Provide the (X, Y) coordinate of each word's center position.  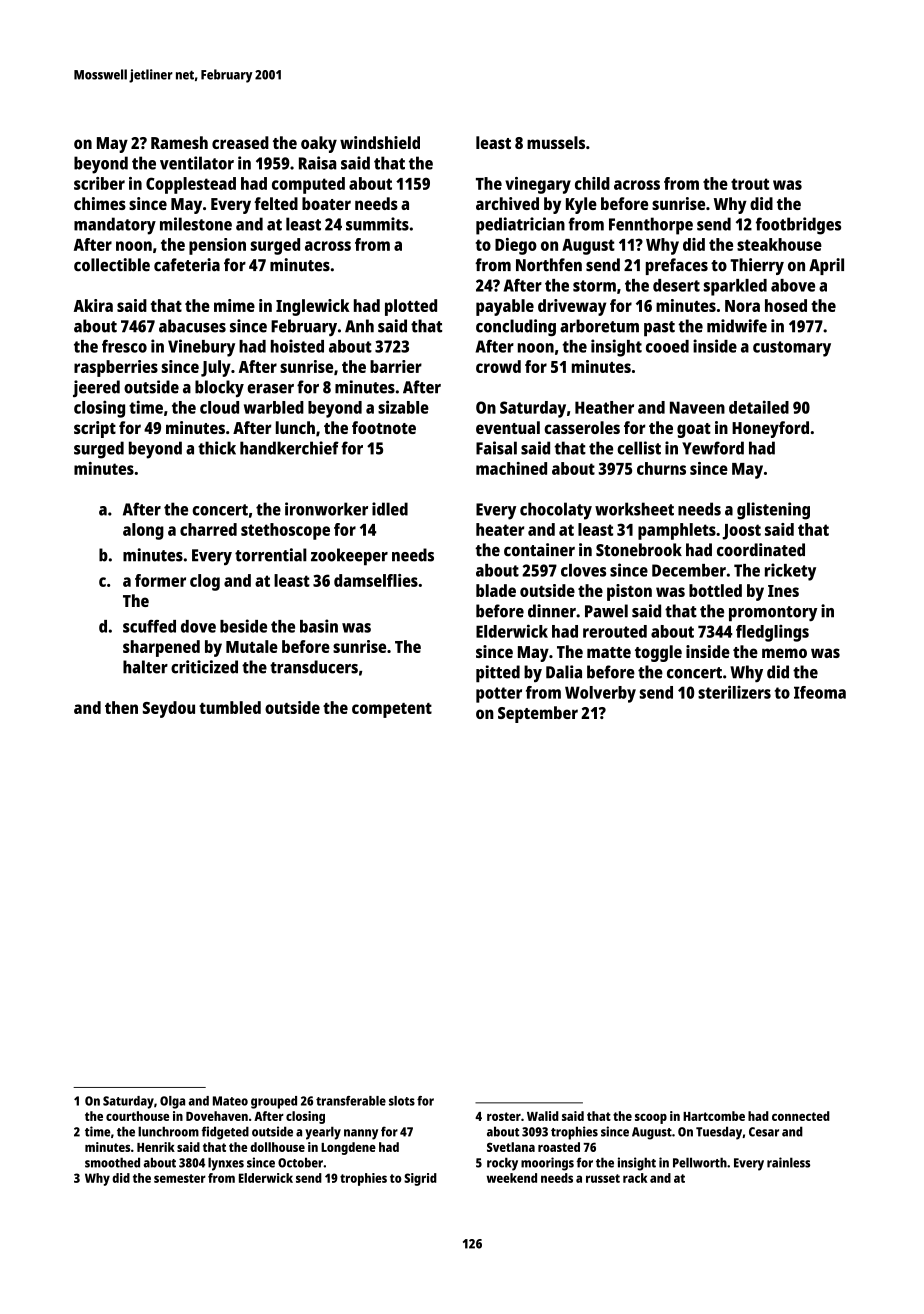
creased (240, 142)
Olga (172, 1102)
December (689, 570)
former (160, 580)
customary (792, 349)
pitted (498, 674)
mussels (556, 142)
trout (750, 184)
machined (511, 468)
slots (402, 1101)
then (121, 707)
